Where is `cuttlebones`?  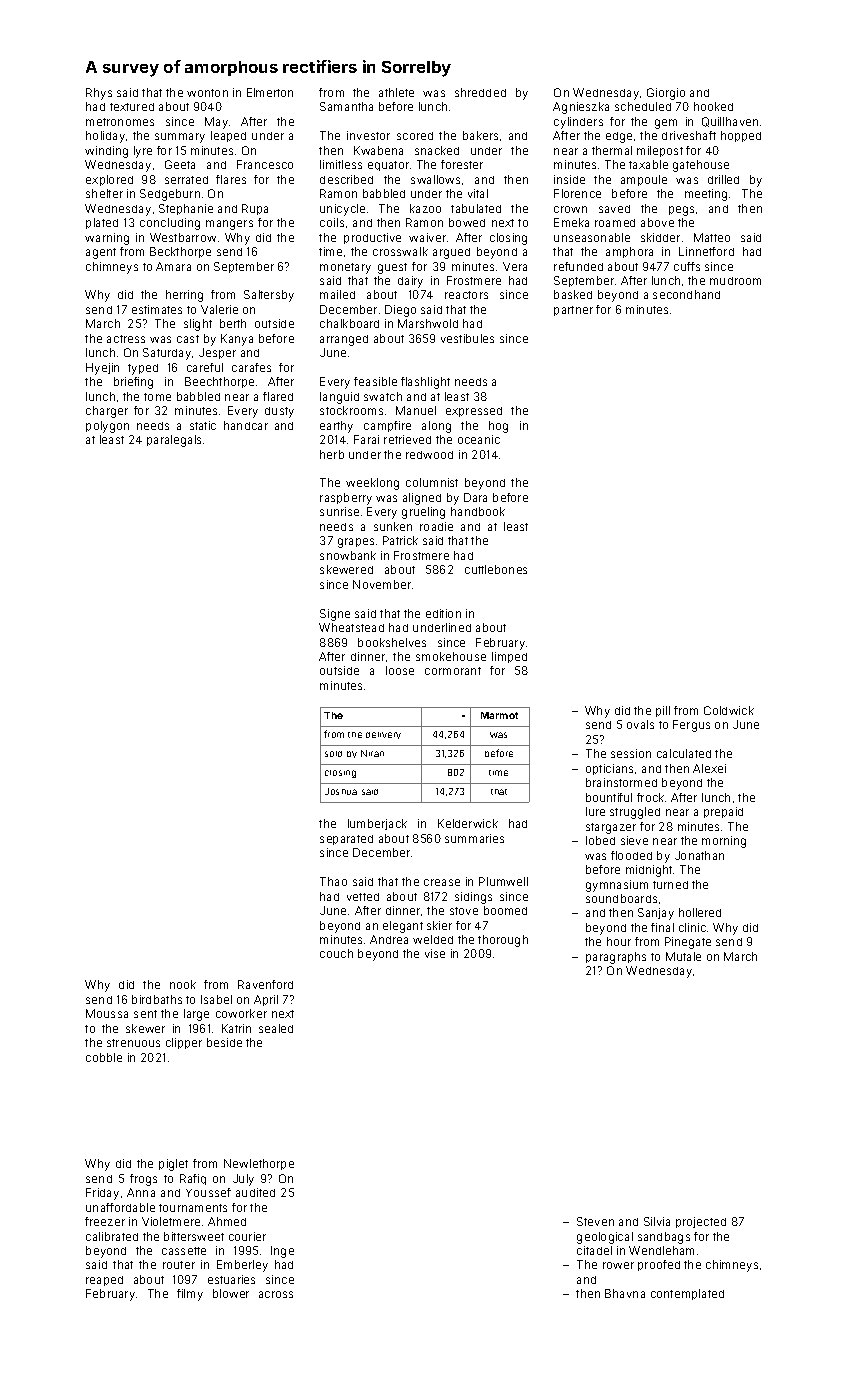 cuttlebones is located at coordinates (496, 569).
